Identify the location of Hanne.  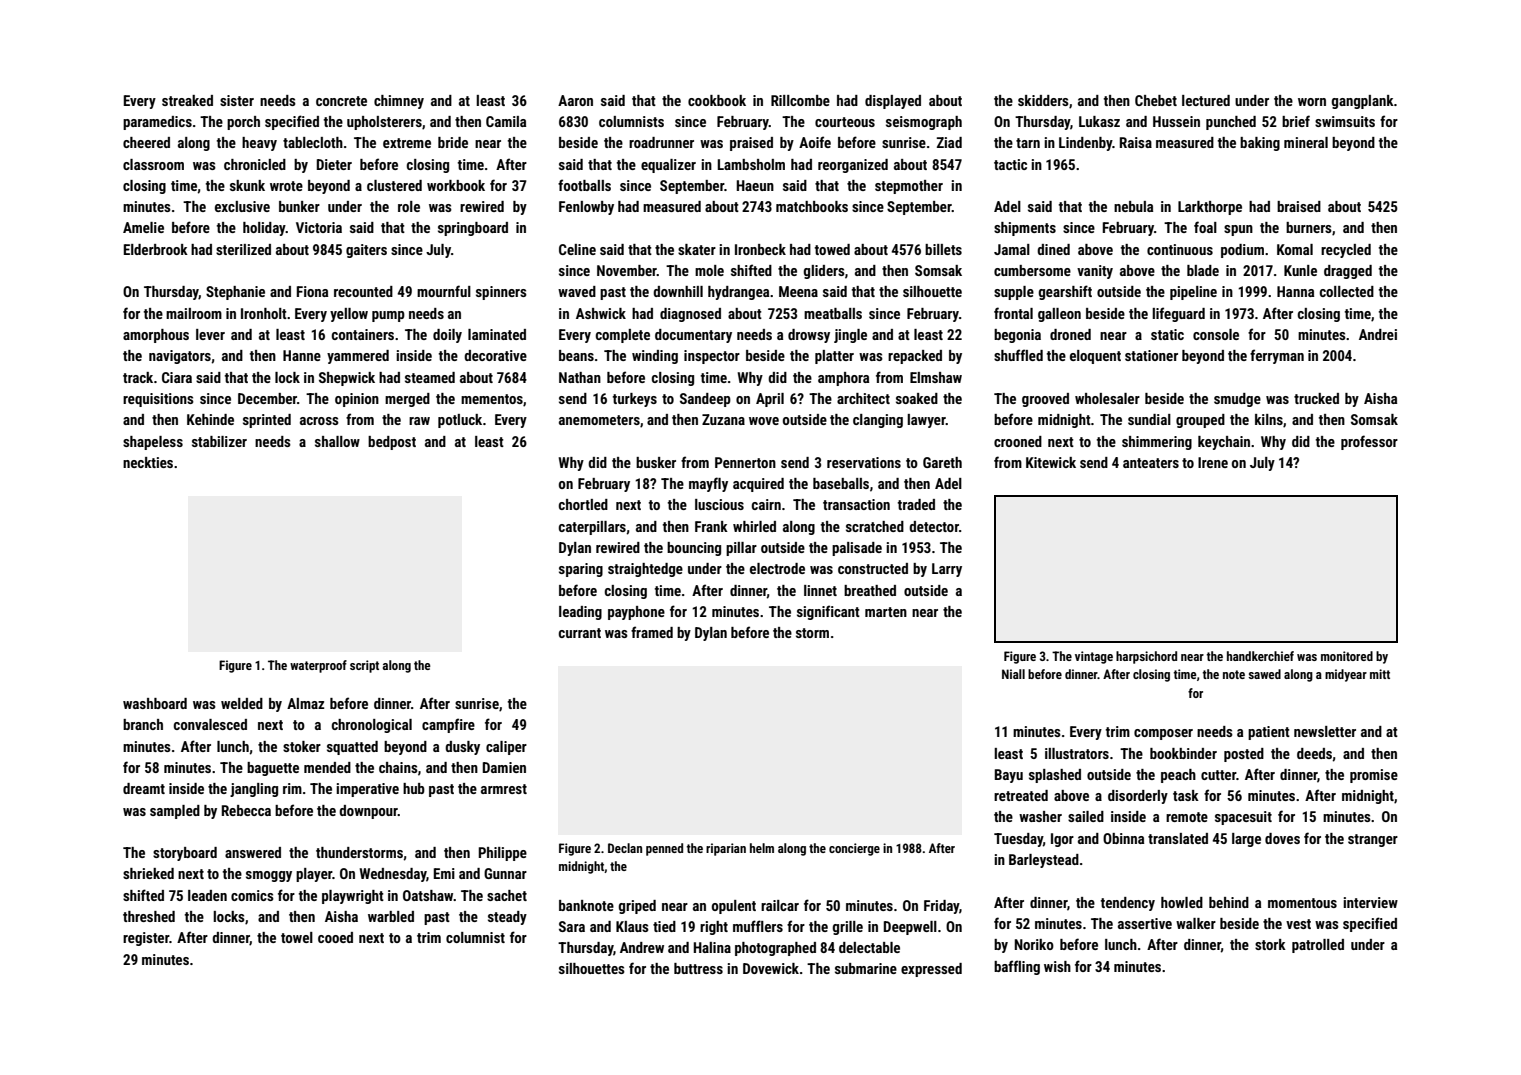
(302, 355).
